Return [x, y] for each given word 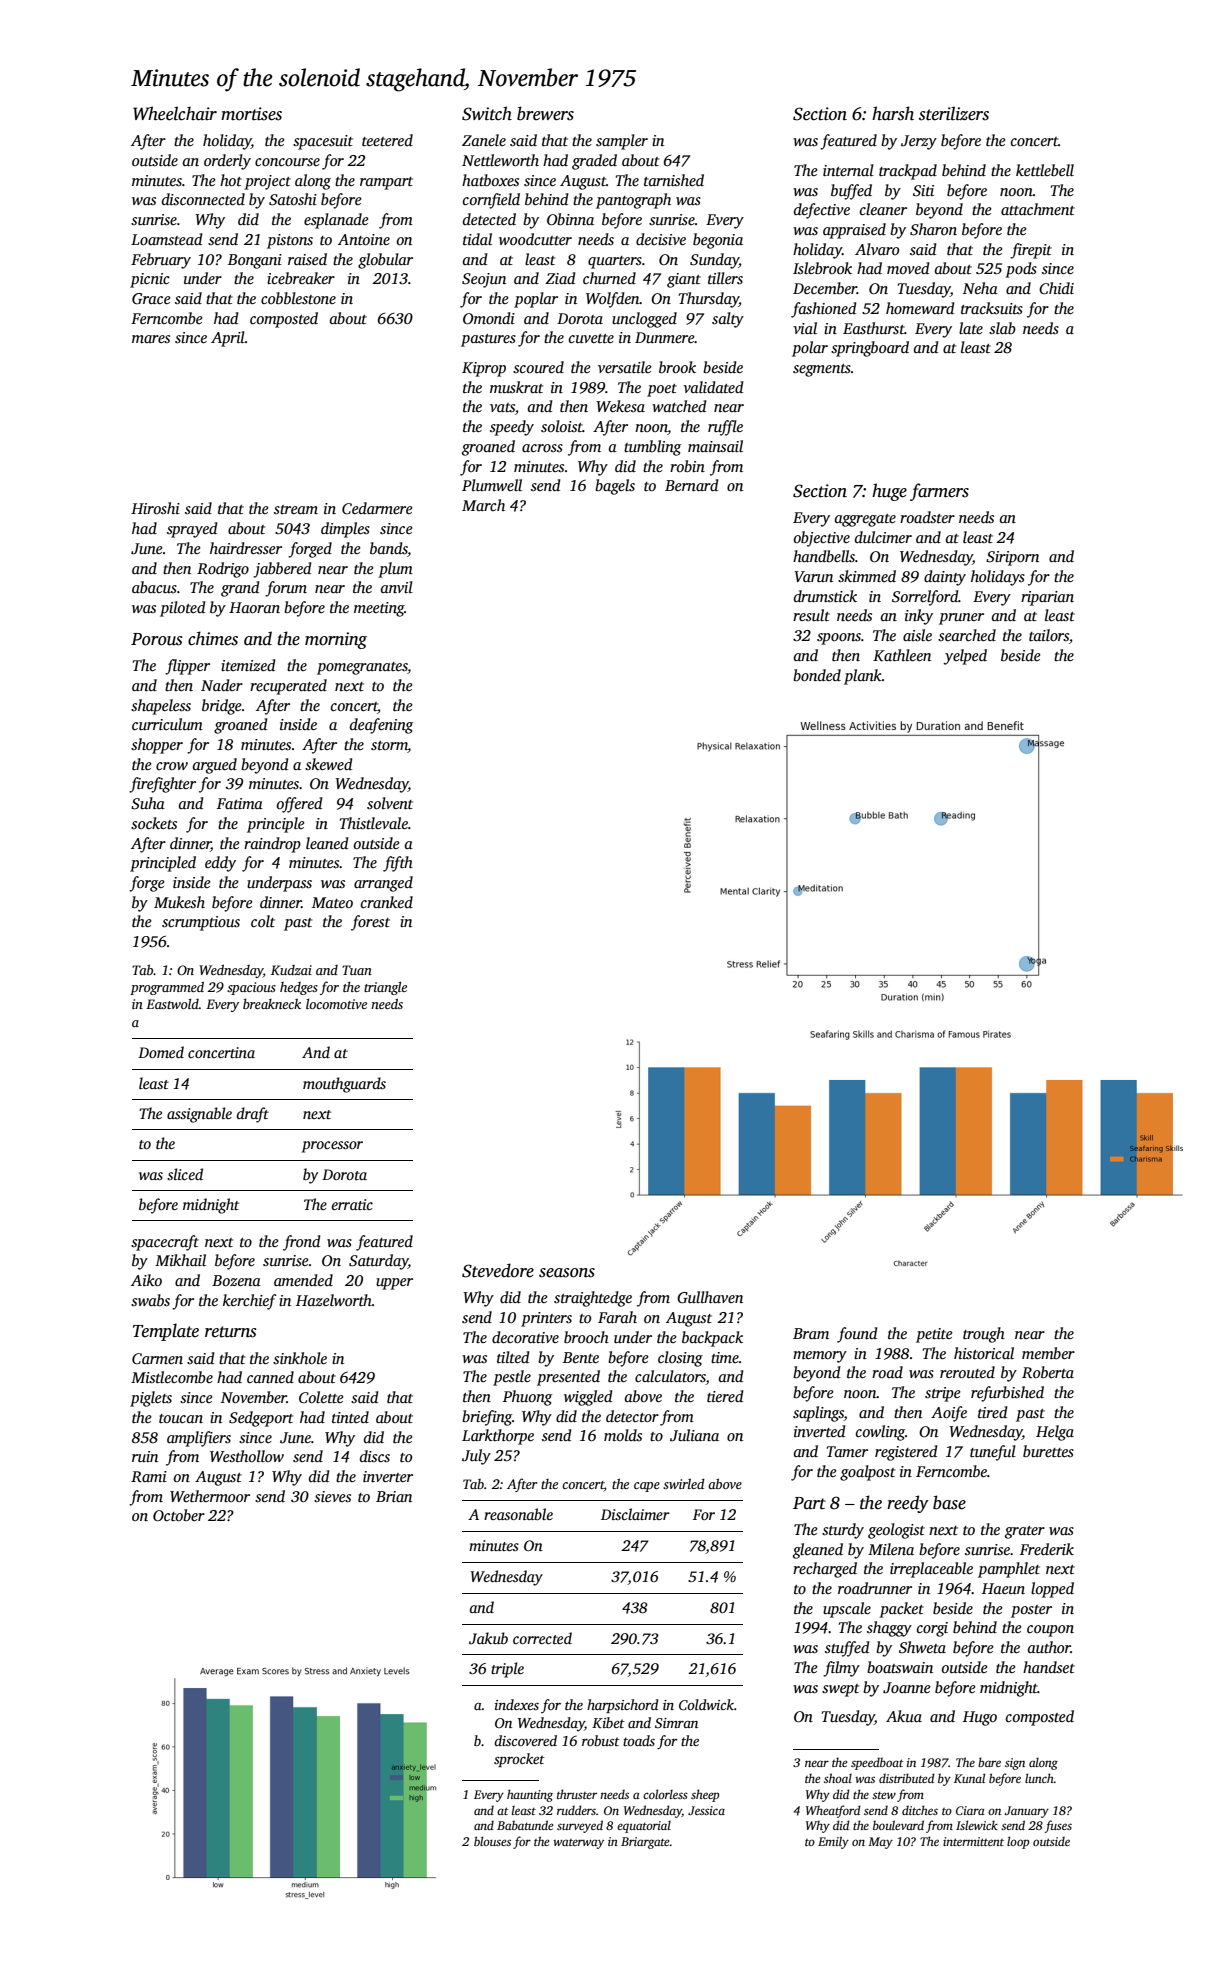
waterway [578, 1844]
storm [389, 747]
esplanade [336, 221]
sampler [622, 142]
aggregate [865, 520]
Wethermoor [210, 1496]
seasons [567, 1273]
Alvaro [877, 249]
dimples [345, 530]
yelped [965, 657]
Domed [161, 1052]
